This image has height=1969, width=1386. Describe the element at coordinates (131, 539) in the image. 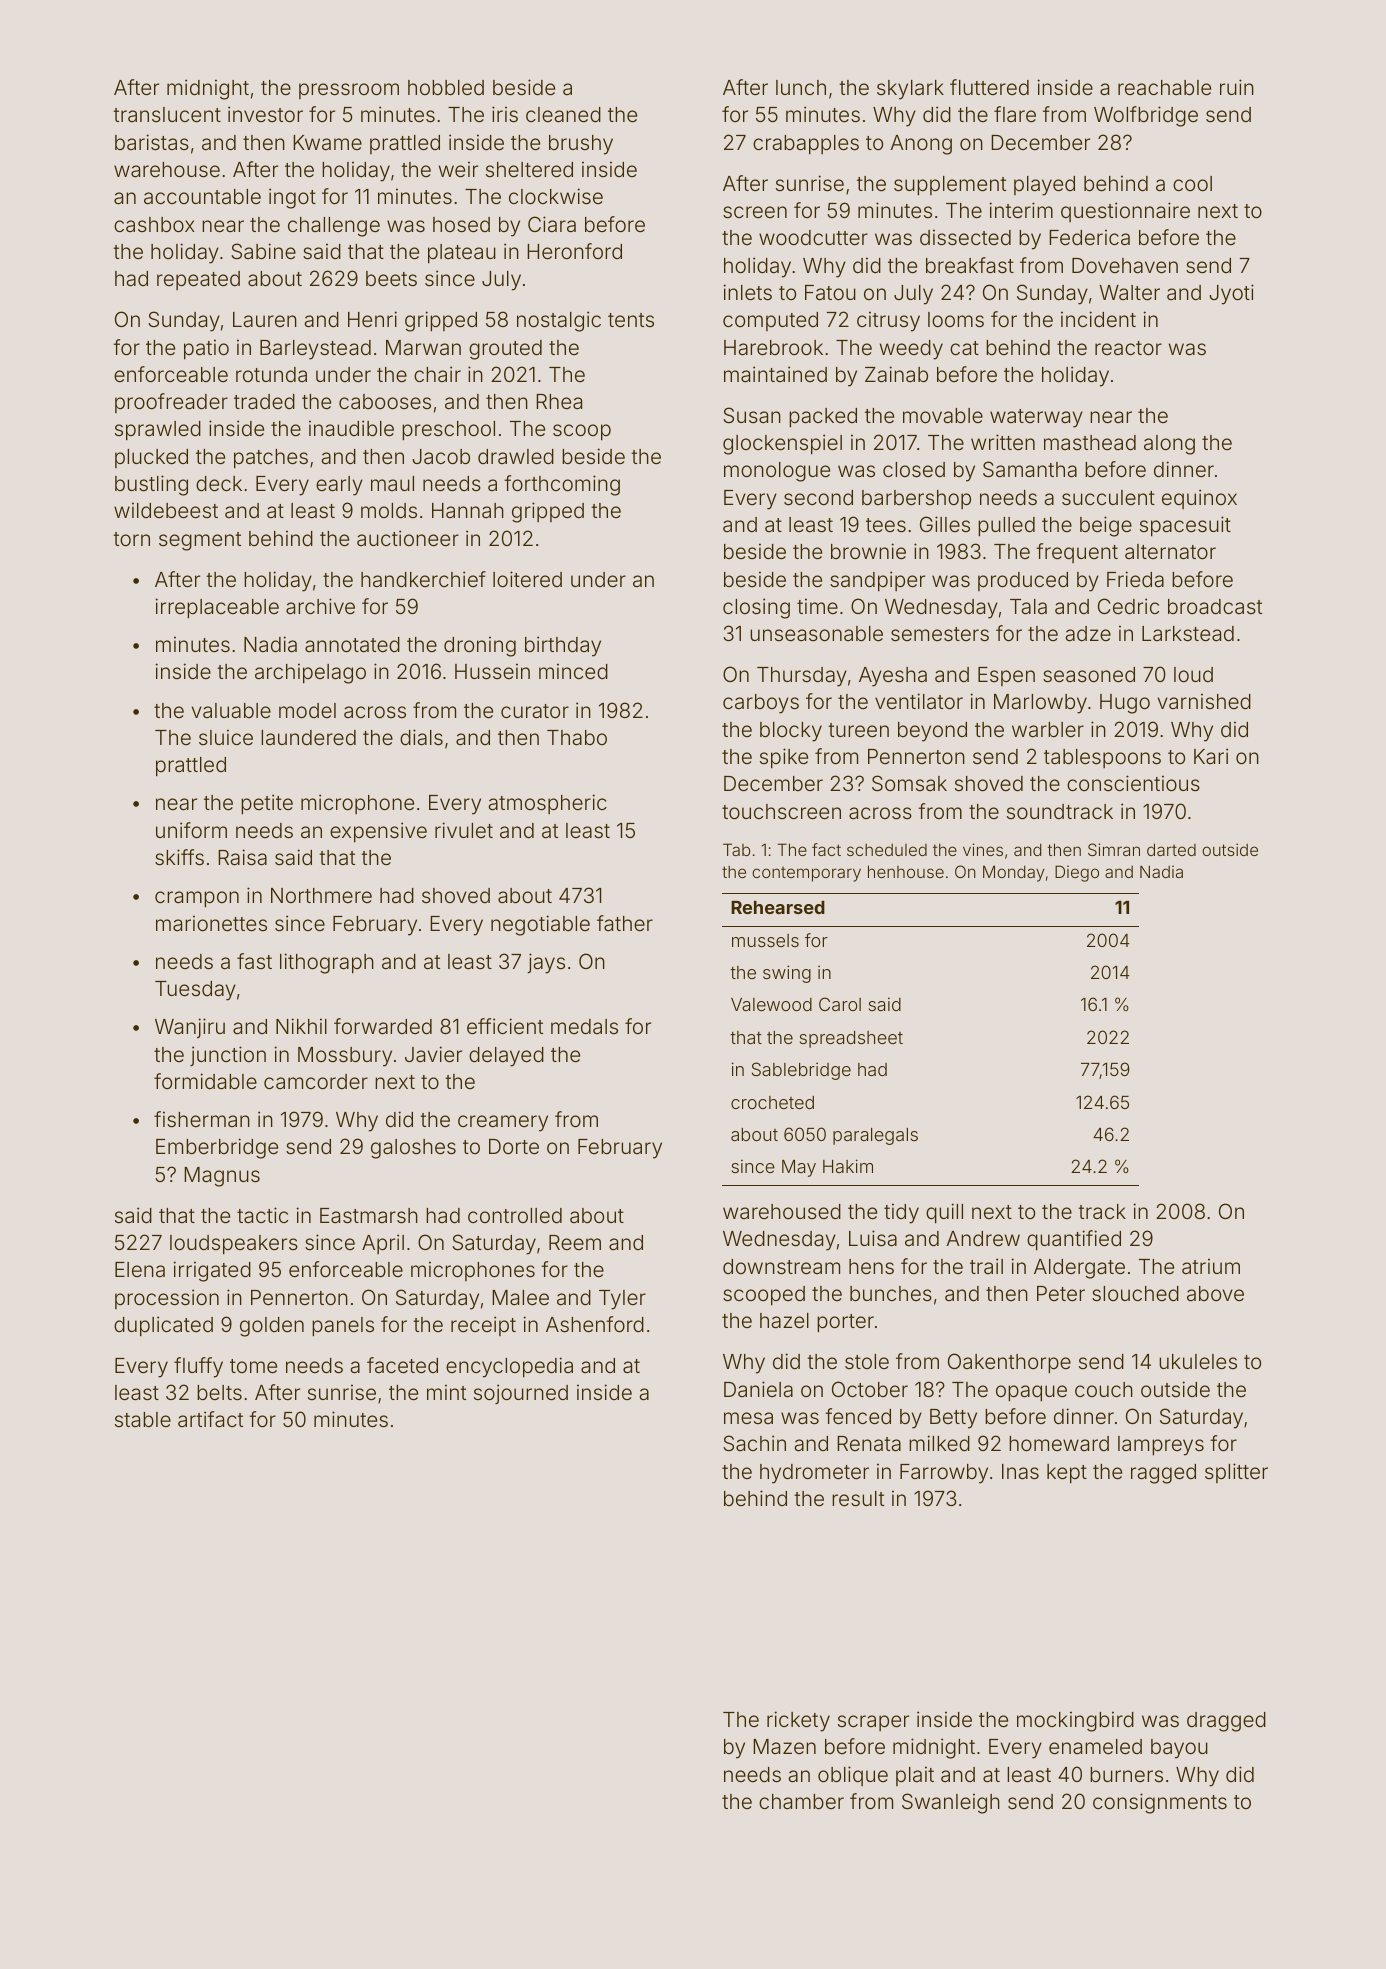

I see `torn` at that location.
